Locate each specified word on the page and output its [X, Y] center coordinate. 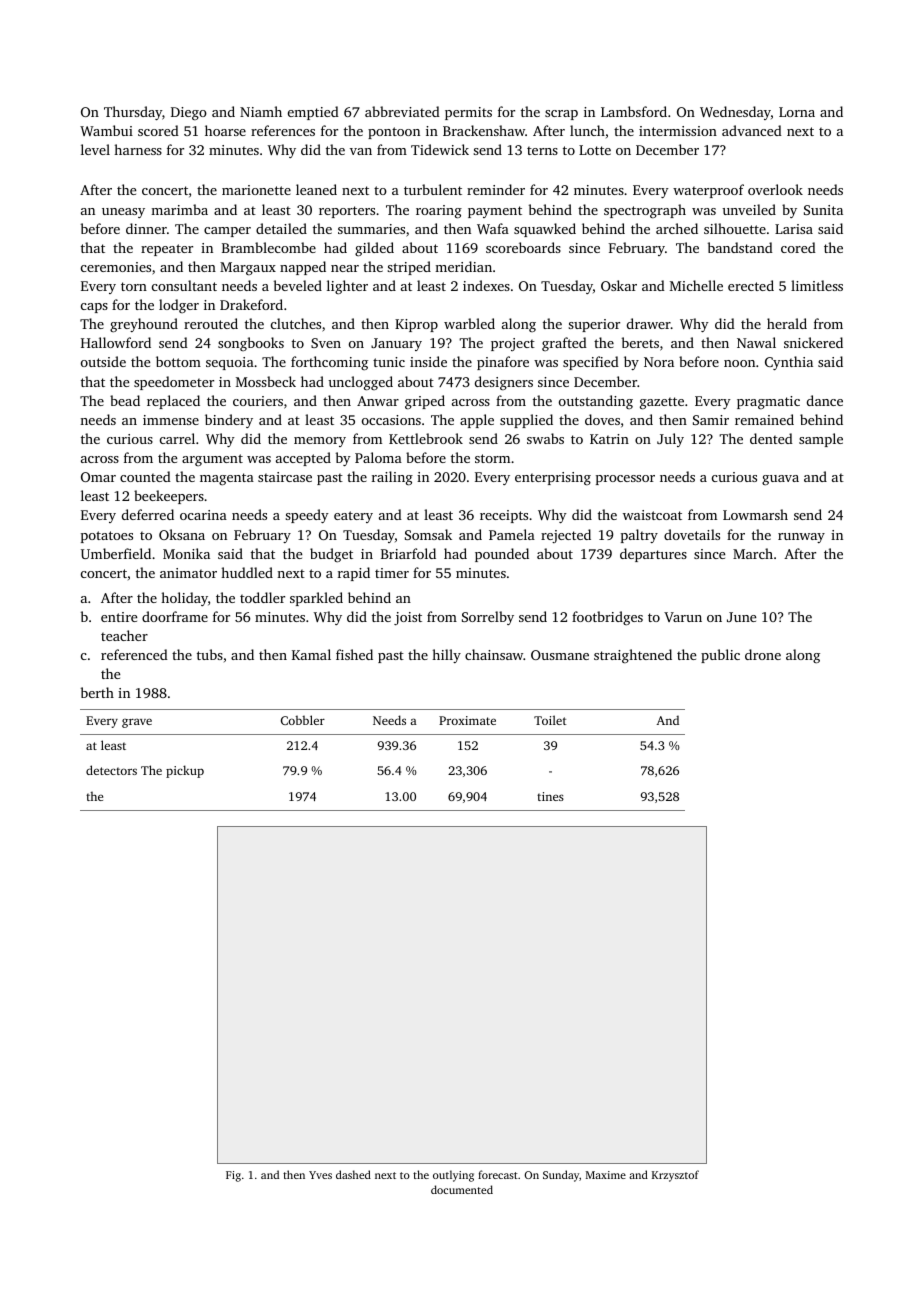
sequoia [230, 363]
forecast [498, 1174]
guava [780, 480]
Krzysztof [675, 1176]
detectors [111, 770]
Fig [233, 1176]
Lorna [797, 112]
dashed [353, 1174]
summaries [371, 229]
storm [492, 458]
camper [227, 232]
